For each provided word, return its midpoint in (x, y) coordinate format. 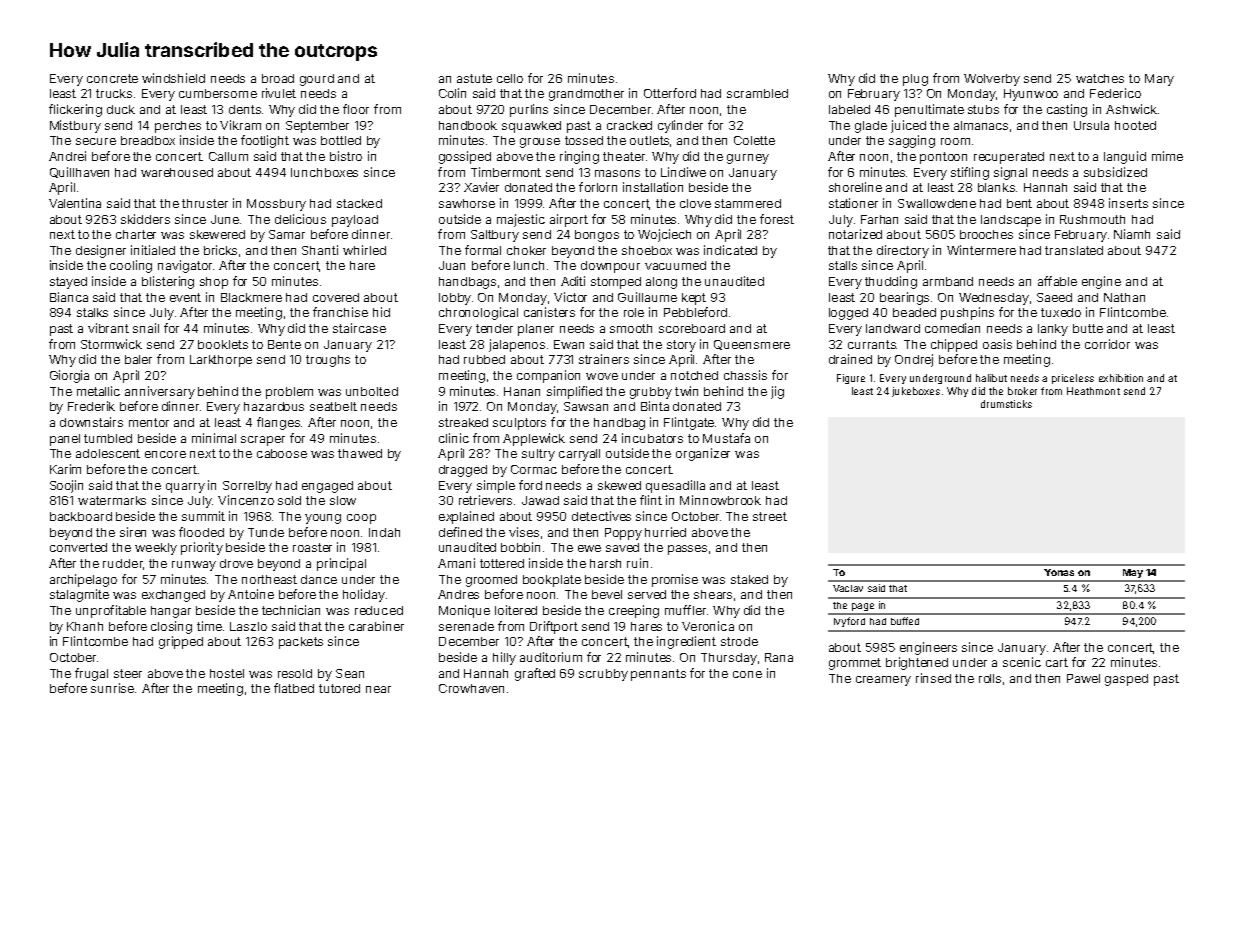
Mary (1159, 80)
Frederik (91, 406)
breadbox (148, 140)
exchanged (173, 596)
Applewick (534, 439)
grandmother (586, 95)
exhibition (1121, 378)
